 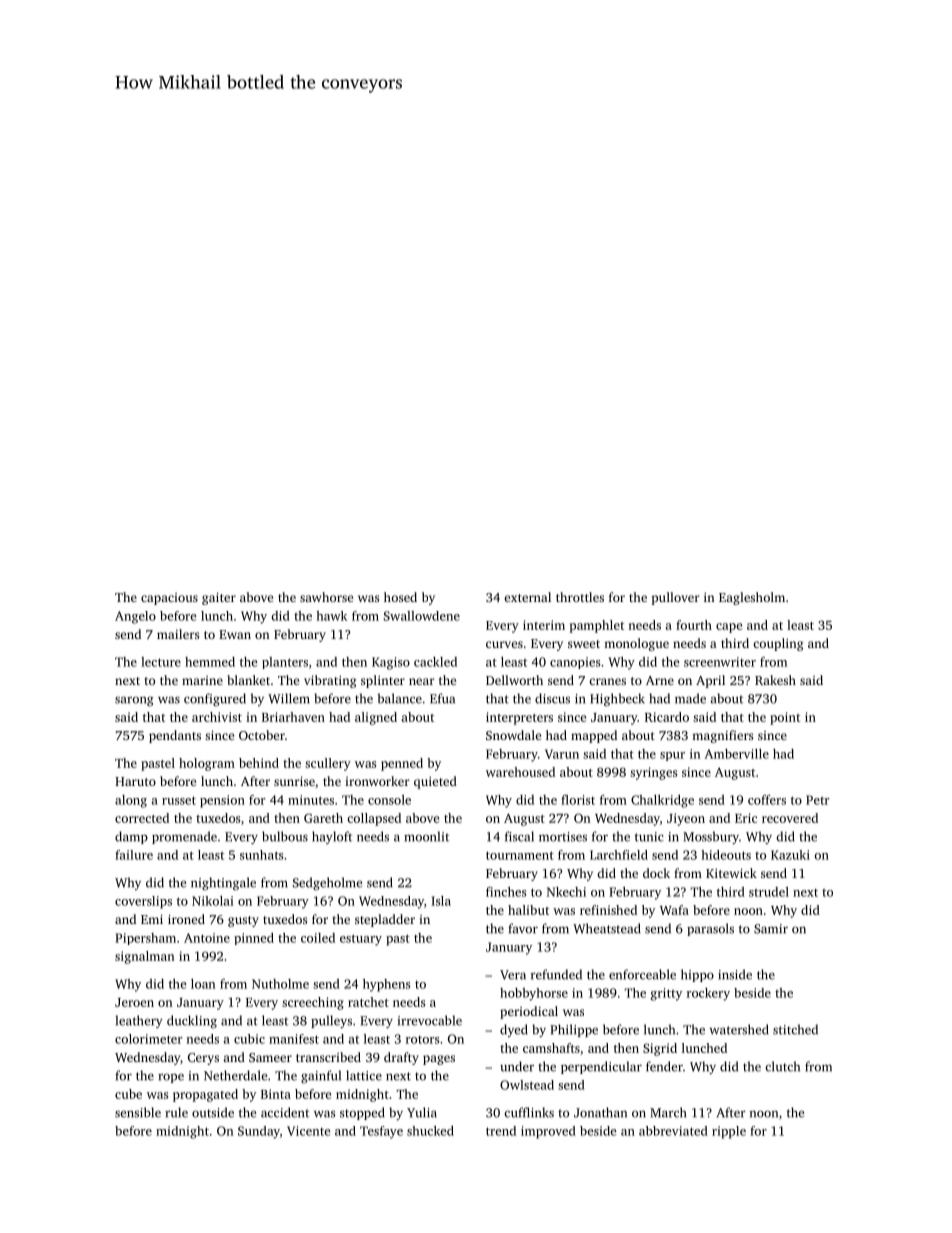 I want to click on rockery, so click(x=708, y=994).
